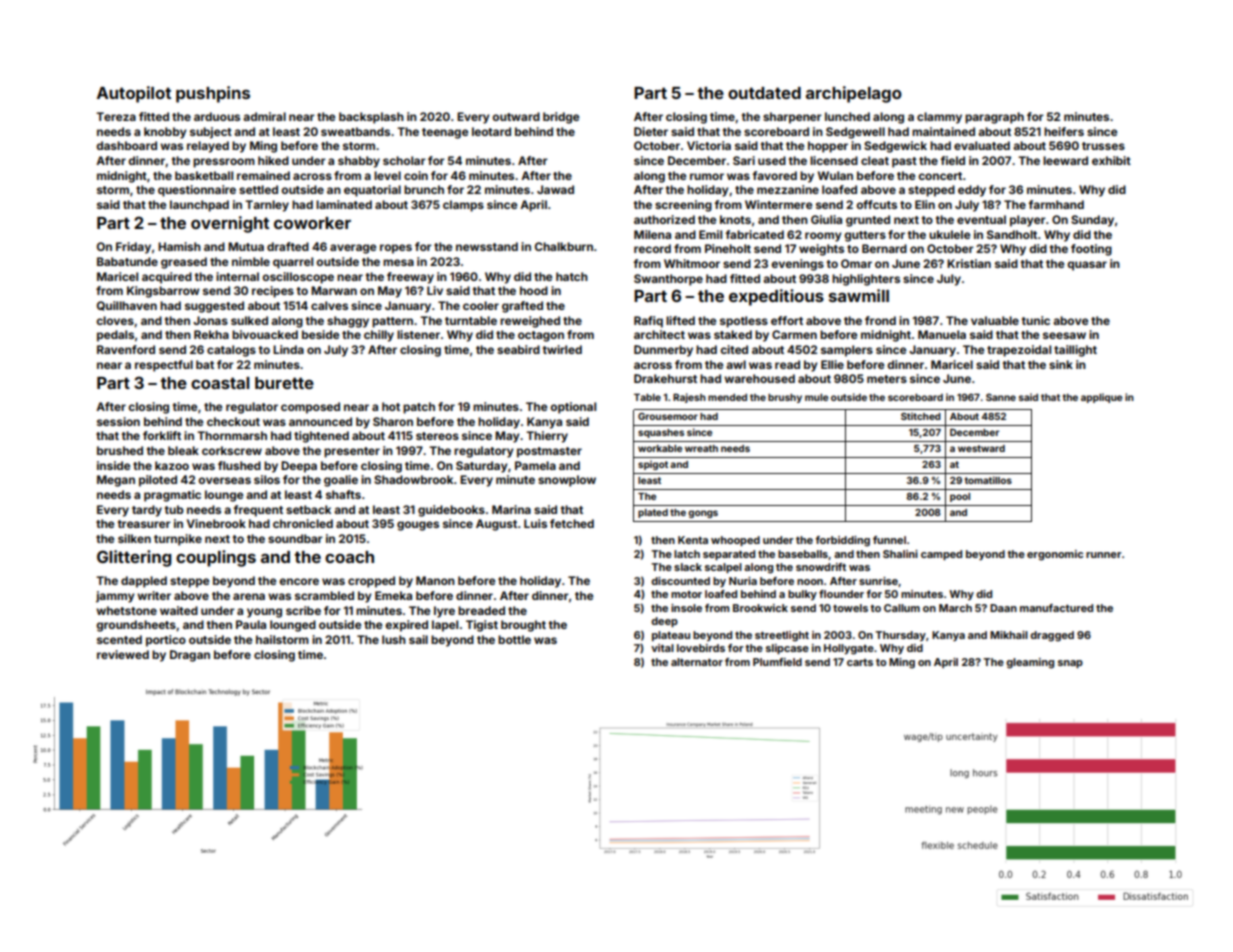 This screenshot has width=1233, height=952. I want to click on Megan, so click(116, 481).
